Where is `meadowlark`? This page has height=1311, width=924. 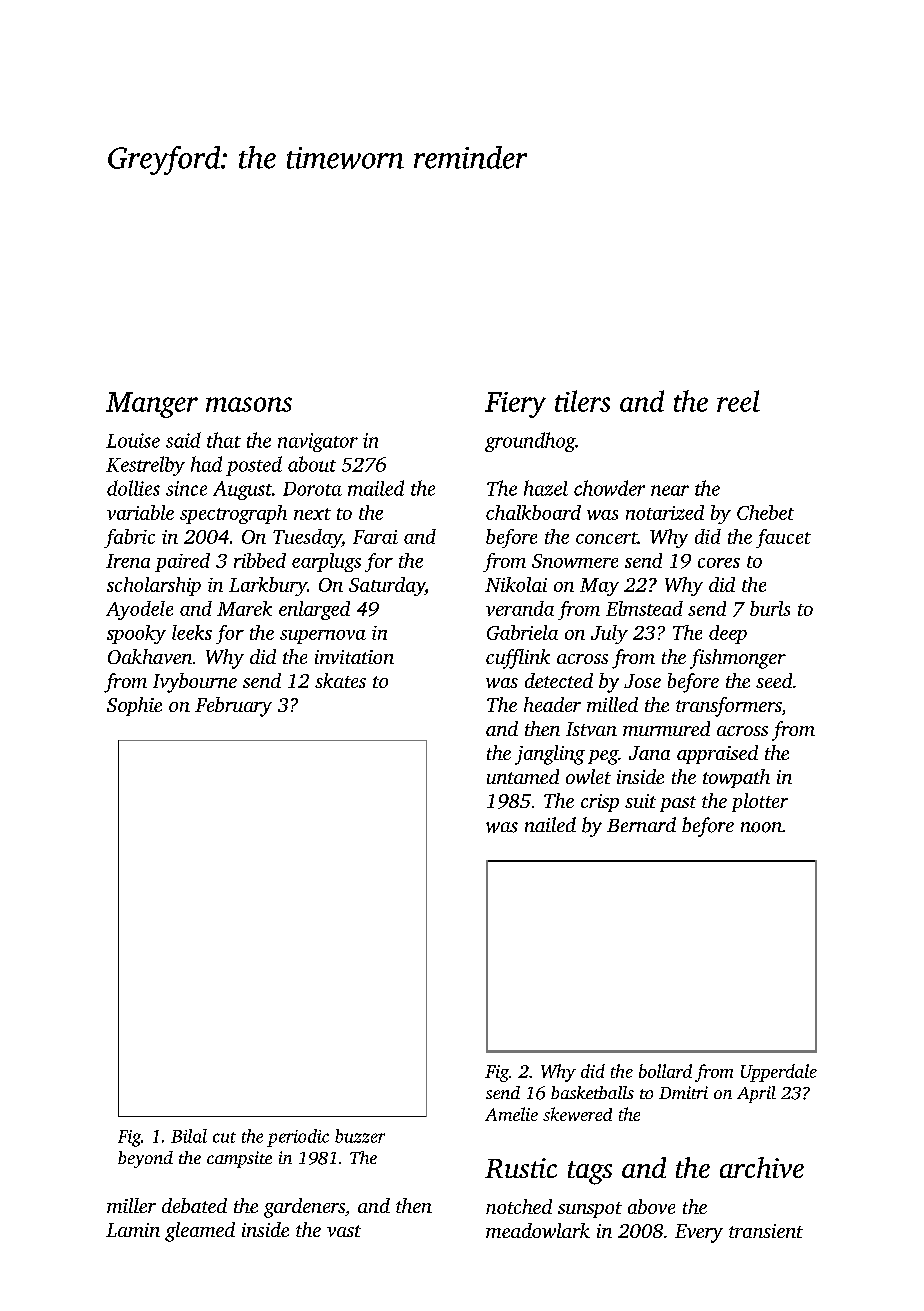 meadowlark is located at coordinates (538, 1230).
